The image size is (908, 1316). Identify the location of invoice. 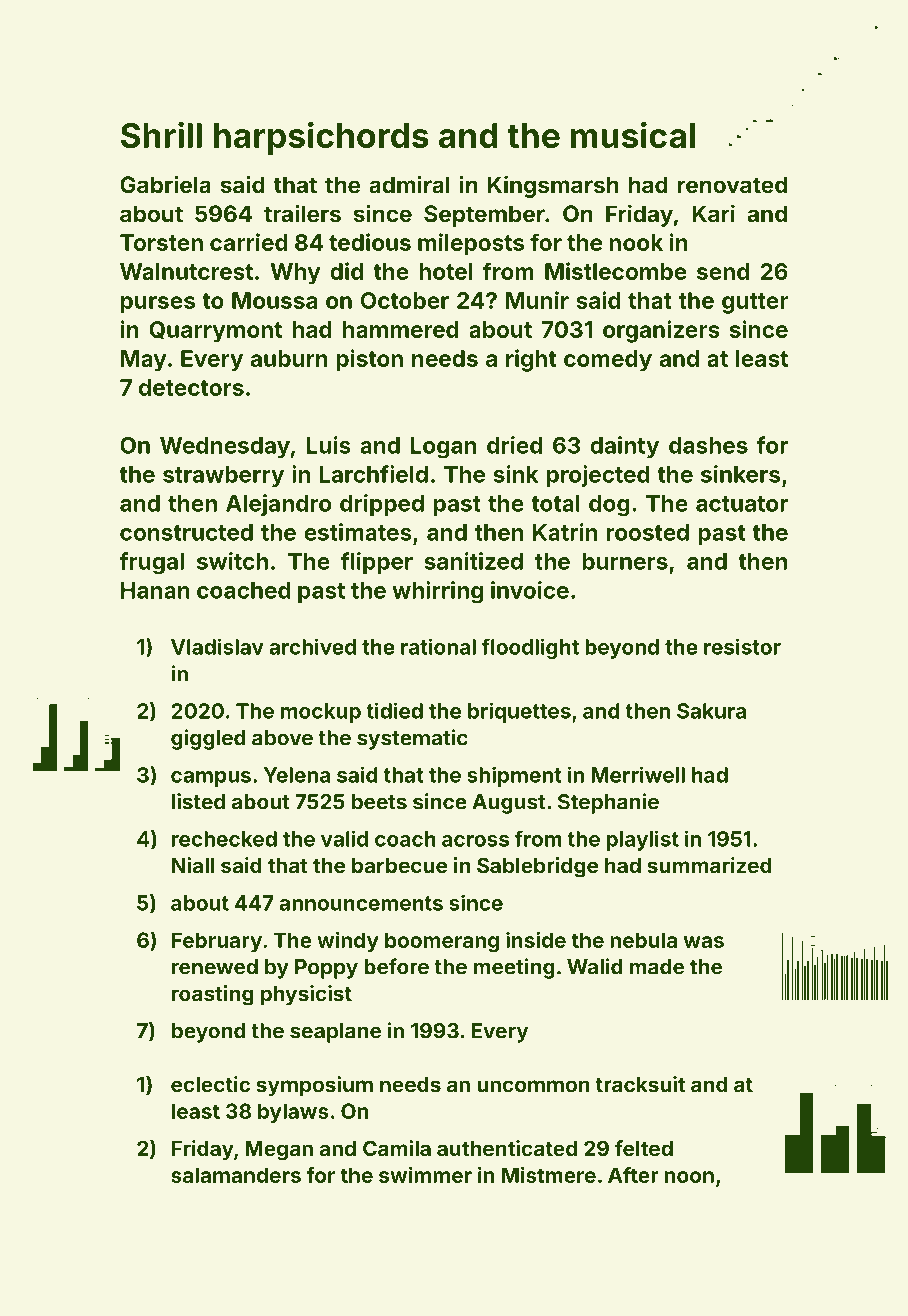
(530, 590).
